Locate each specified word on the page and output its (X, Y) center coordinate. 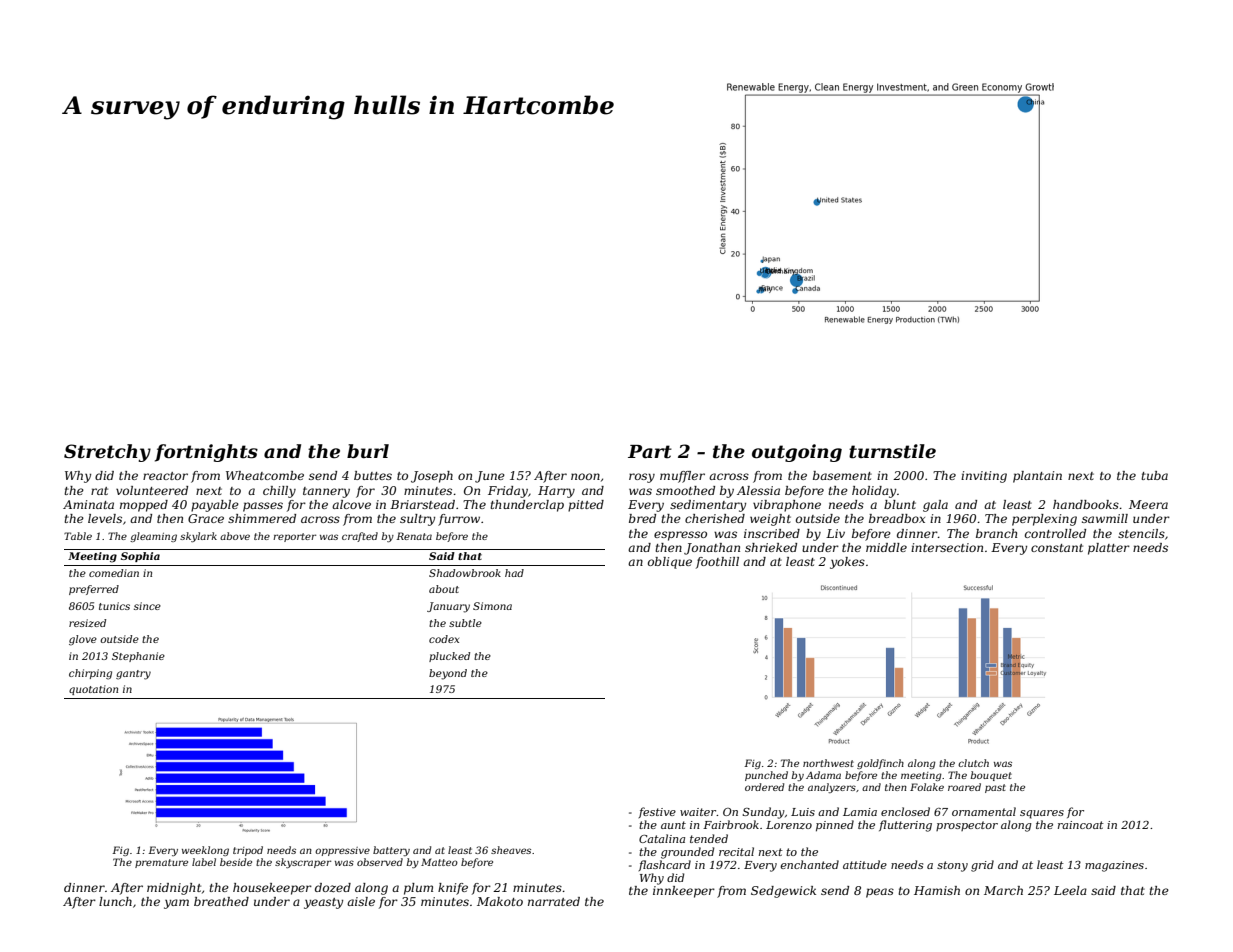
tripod (248, 851)
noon (585, 476)
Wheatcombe (265, 475)
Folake (927, 787)
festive (657, 812)
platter (1109, 549)
